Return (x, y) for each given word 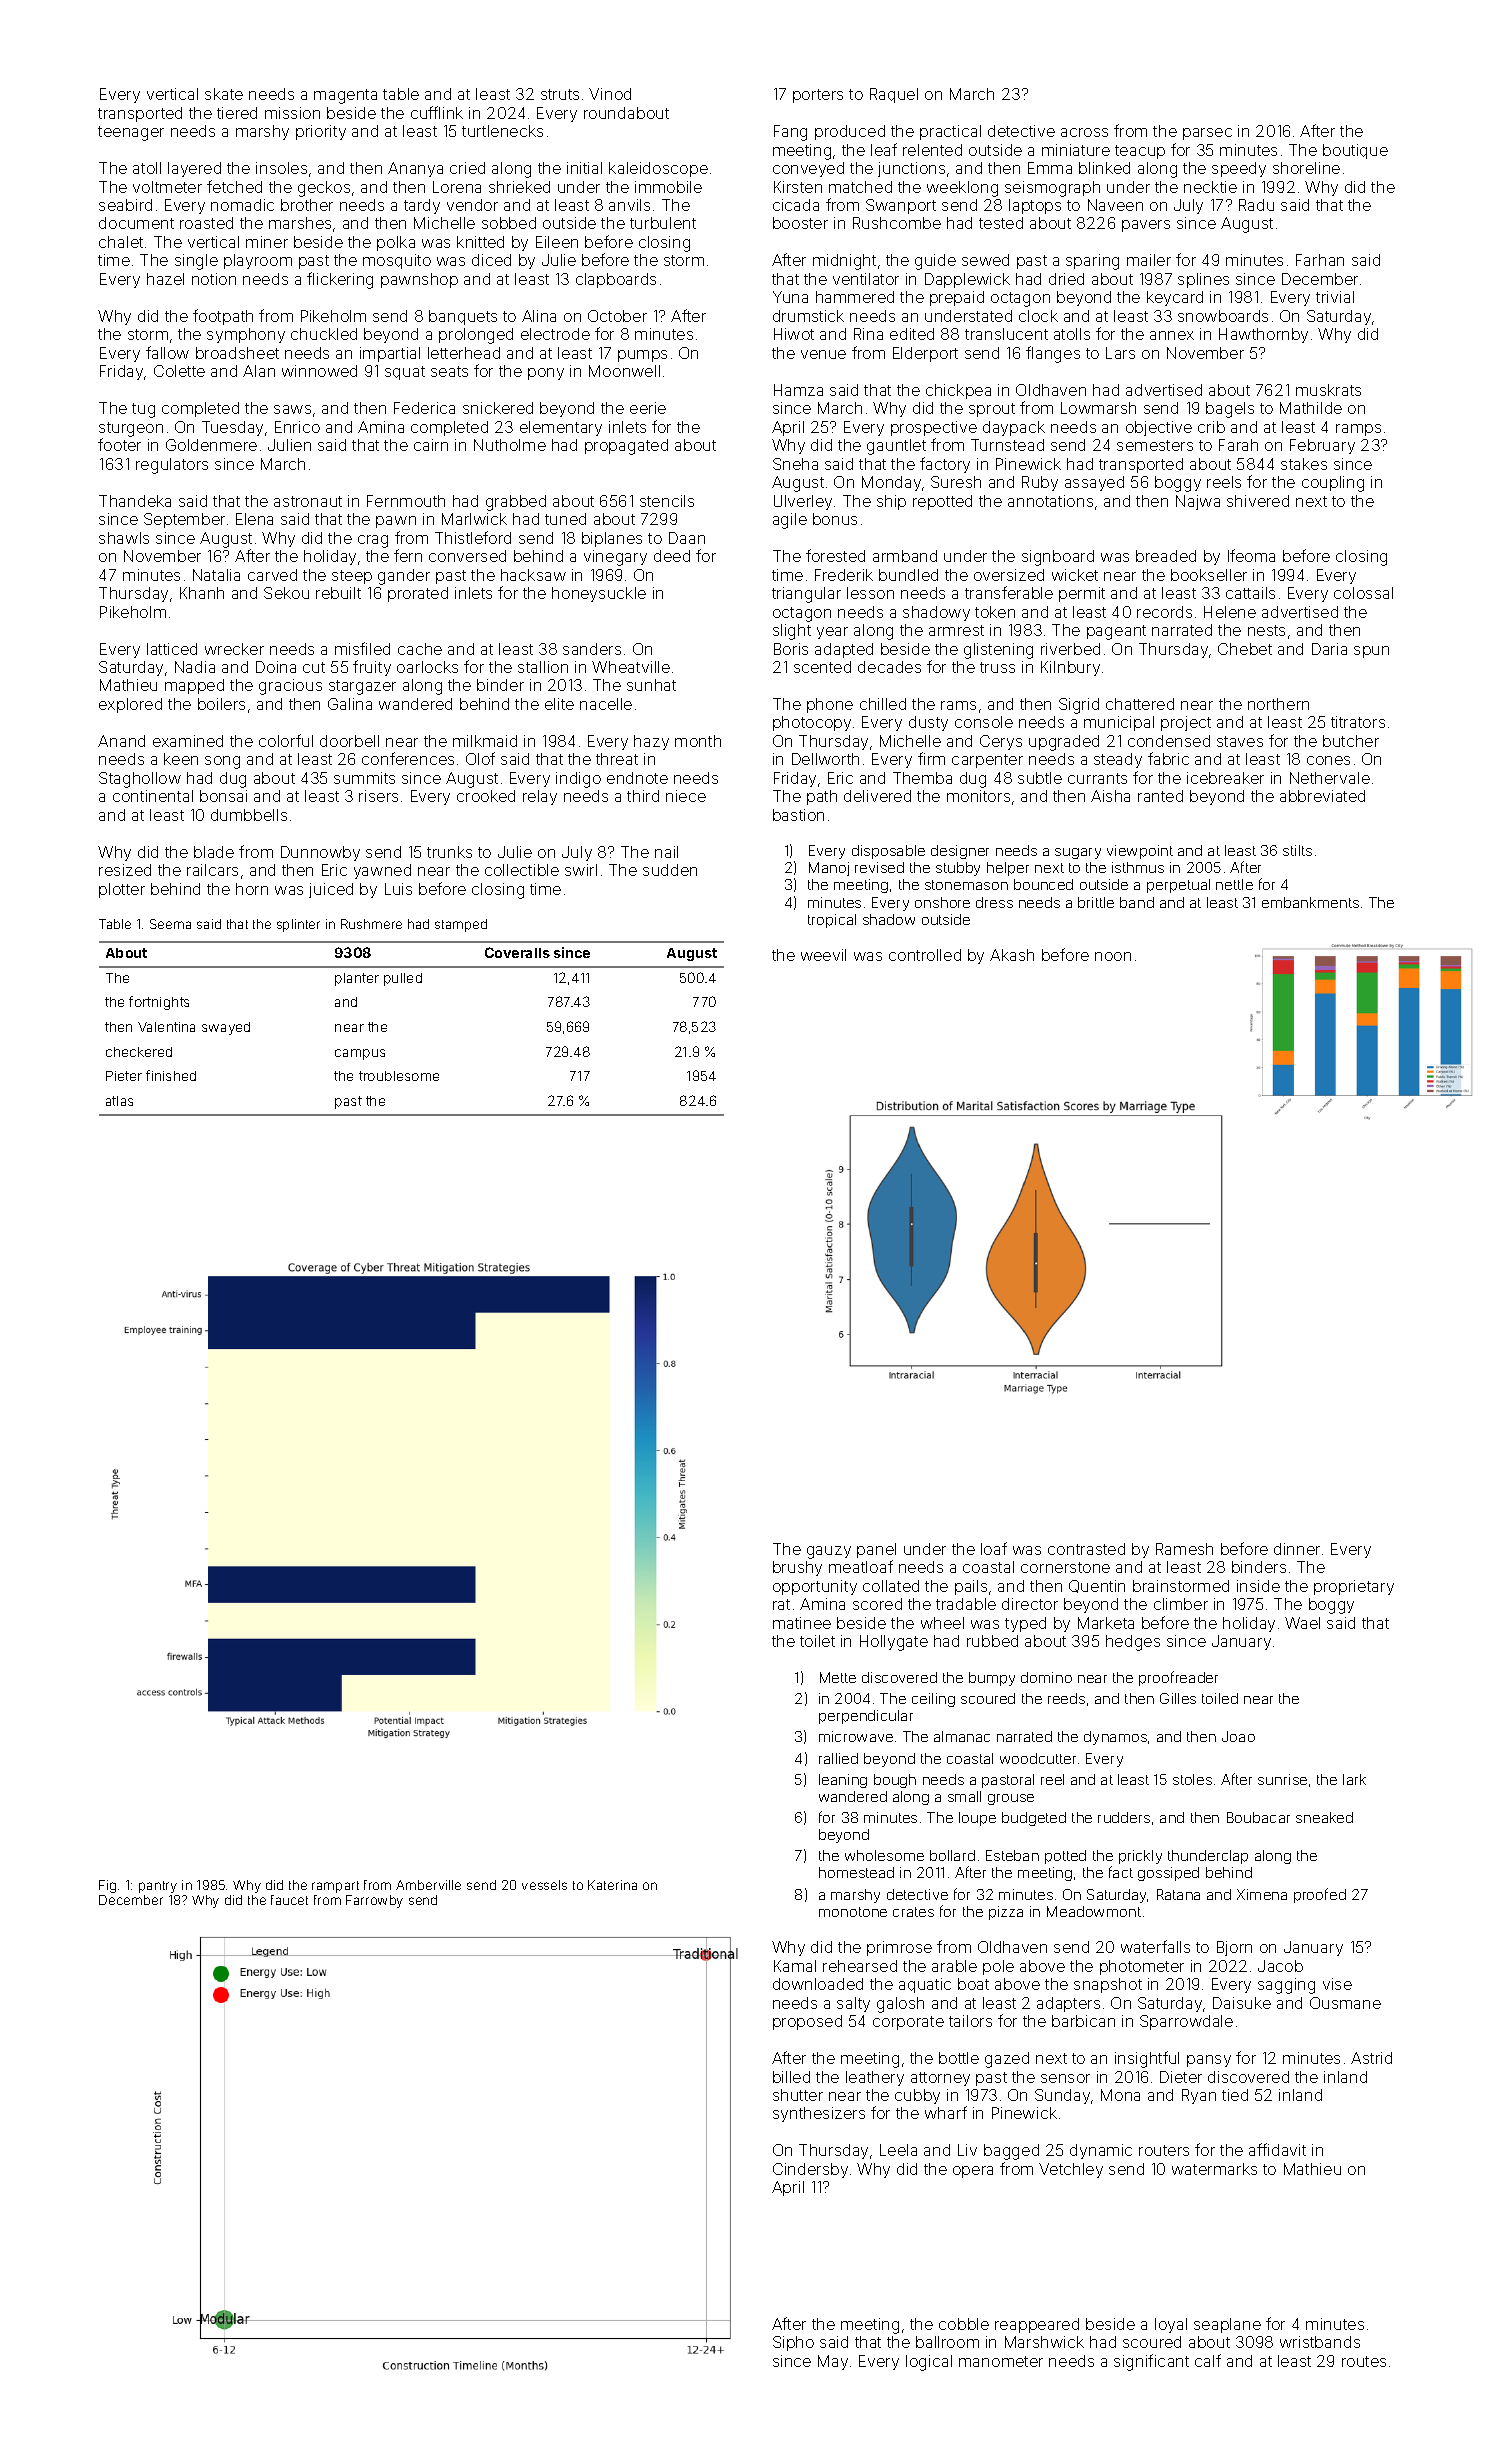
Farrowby (374, 1901)
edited (912, 334)
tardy (422, 206)
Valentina (166, 1027)
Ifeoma (1251, 555)
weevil (823, 955)
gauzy (829, 1552)
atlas (119, 1101)
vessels (544, 1885)
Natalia (216, 575)
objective (1159, 428)
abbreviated (1322, 796)
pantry (158, 1887)
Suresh (956, 482)
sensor (1065, 2078)
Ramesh (1184, 1549)
